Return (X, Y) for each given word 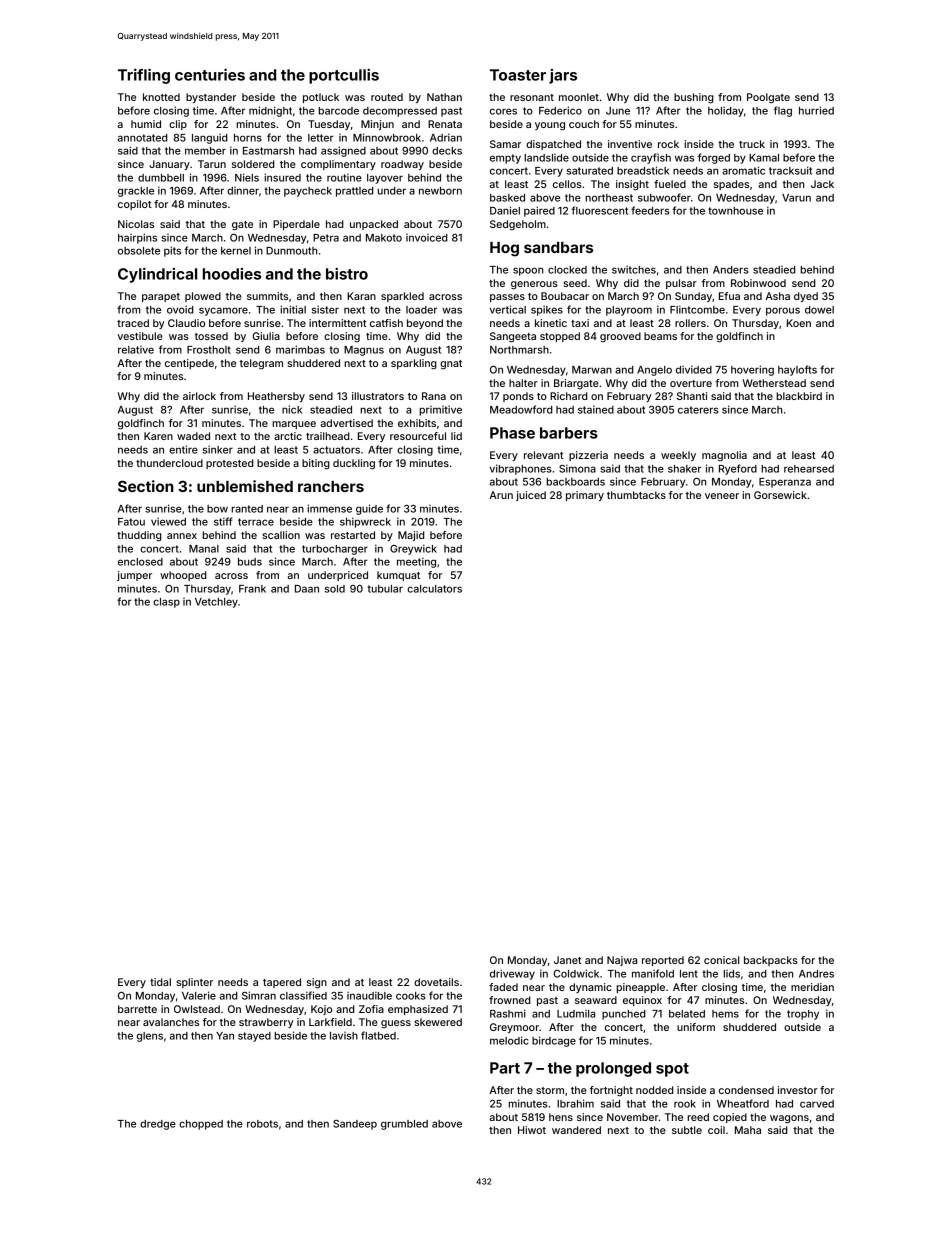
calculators (434, 589)
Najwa (622, 961)
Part (505, 1068)
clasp (166, 603)
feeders (650, 210)
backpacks (771, 961)
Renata (445, 124)
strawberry (266, 1023)
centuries (210, 75)
